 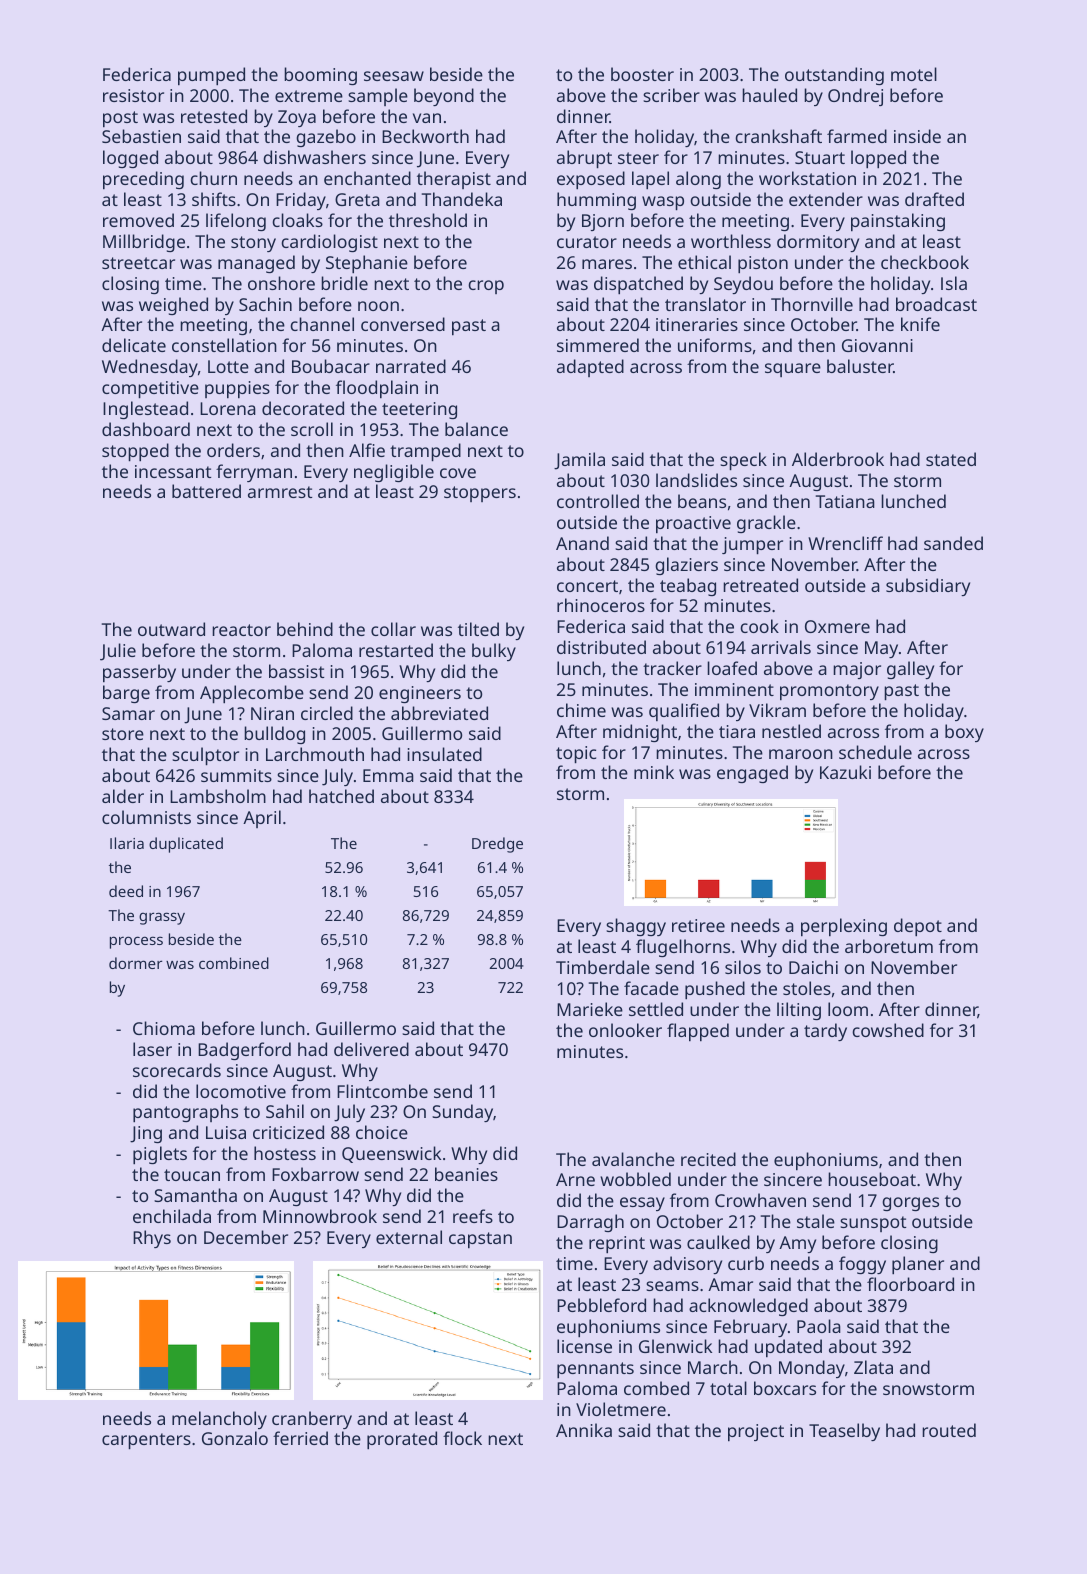 I want to click on tracker, so click(x=672, y=668).
